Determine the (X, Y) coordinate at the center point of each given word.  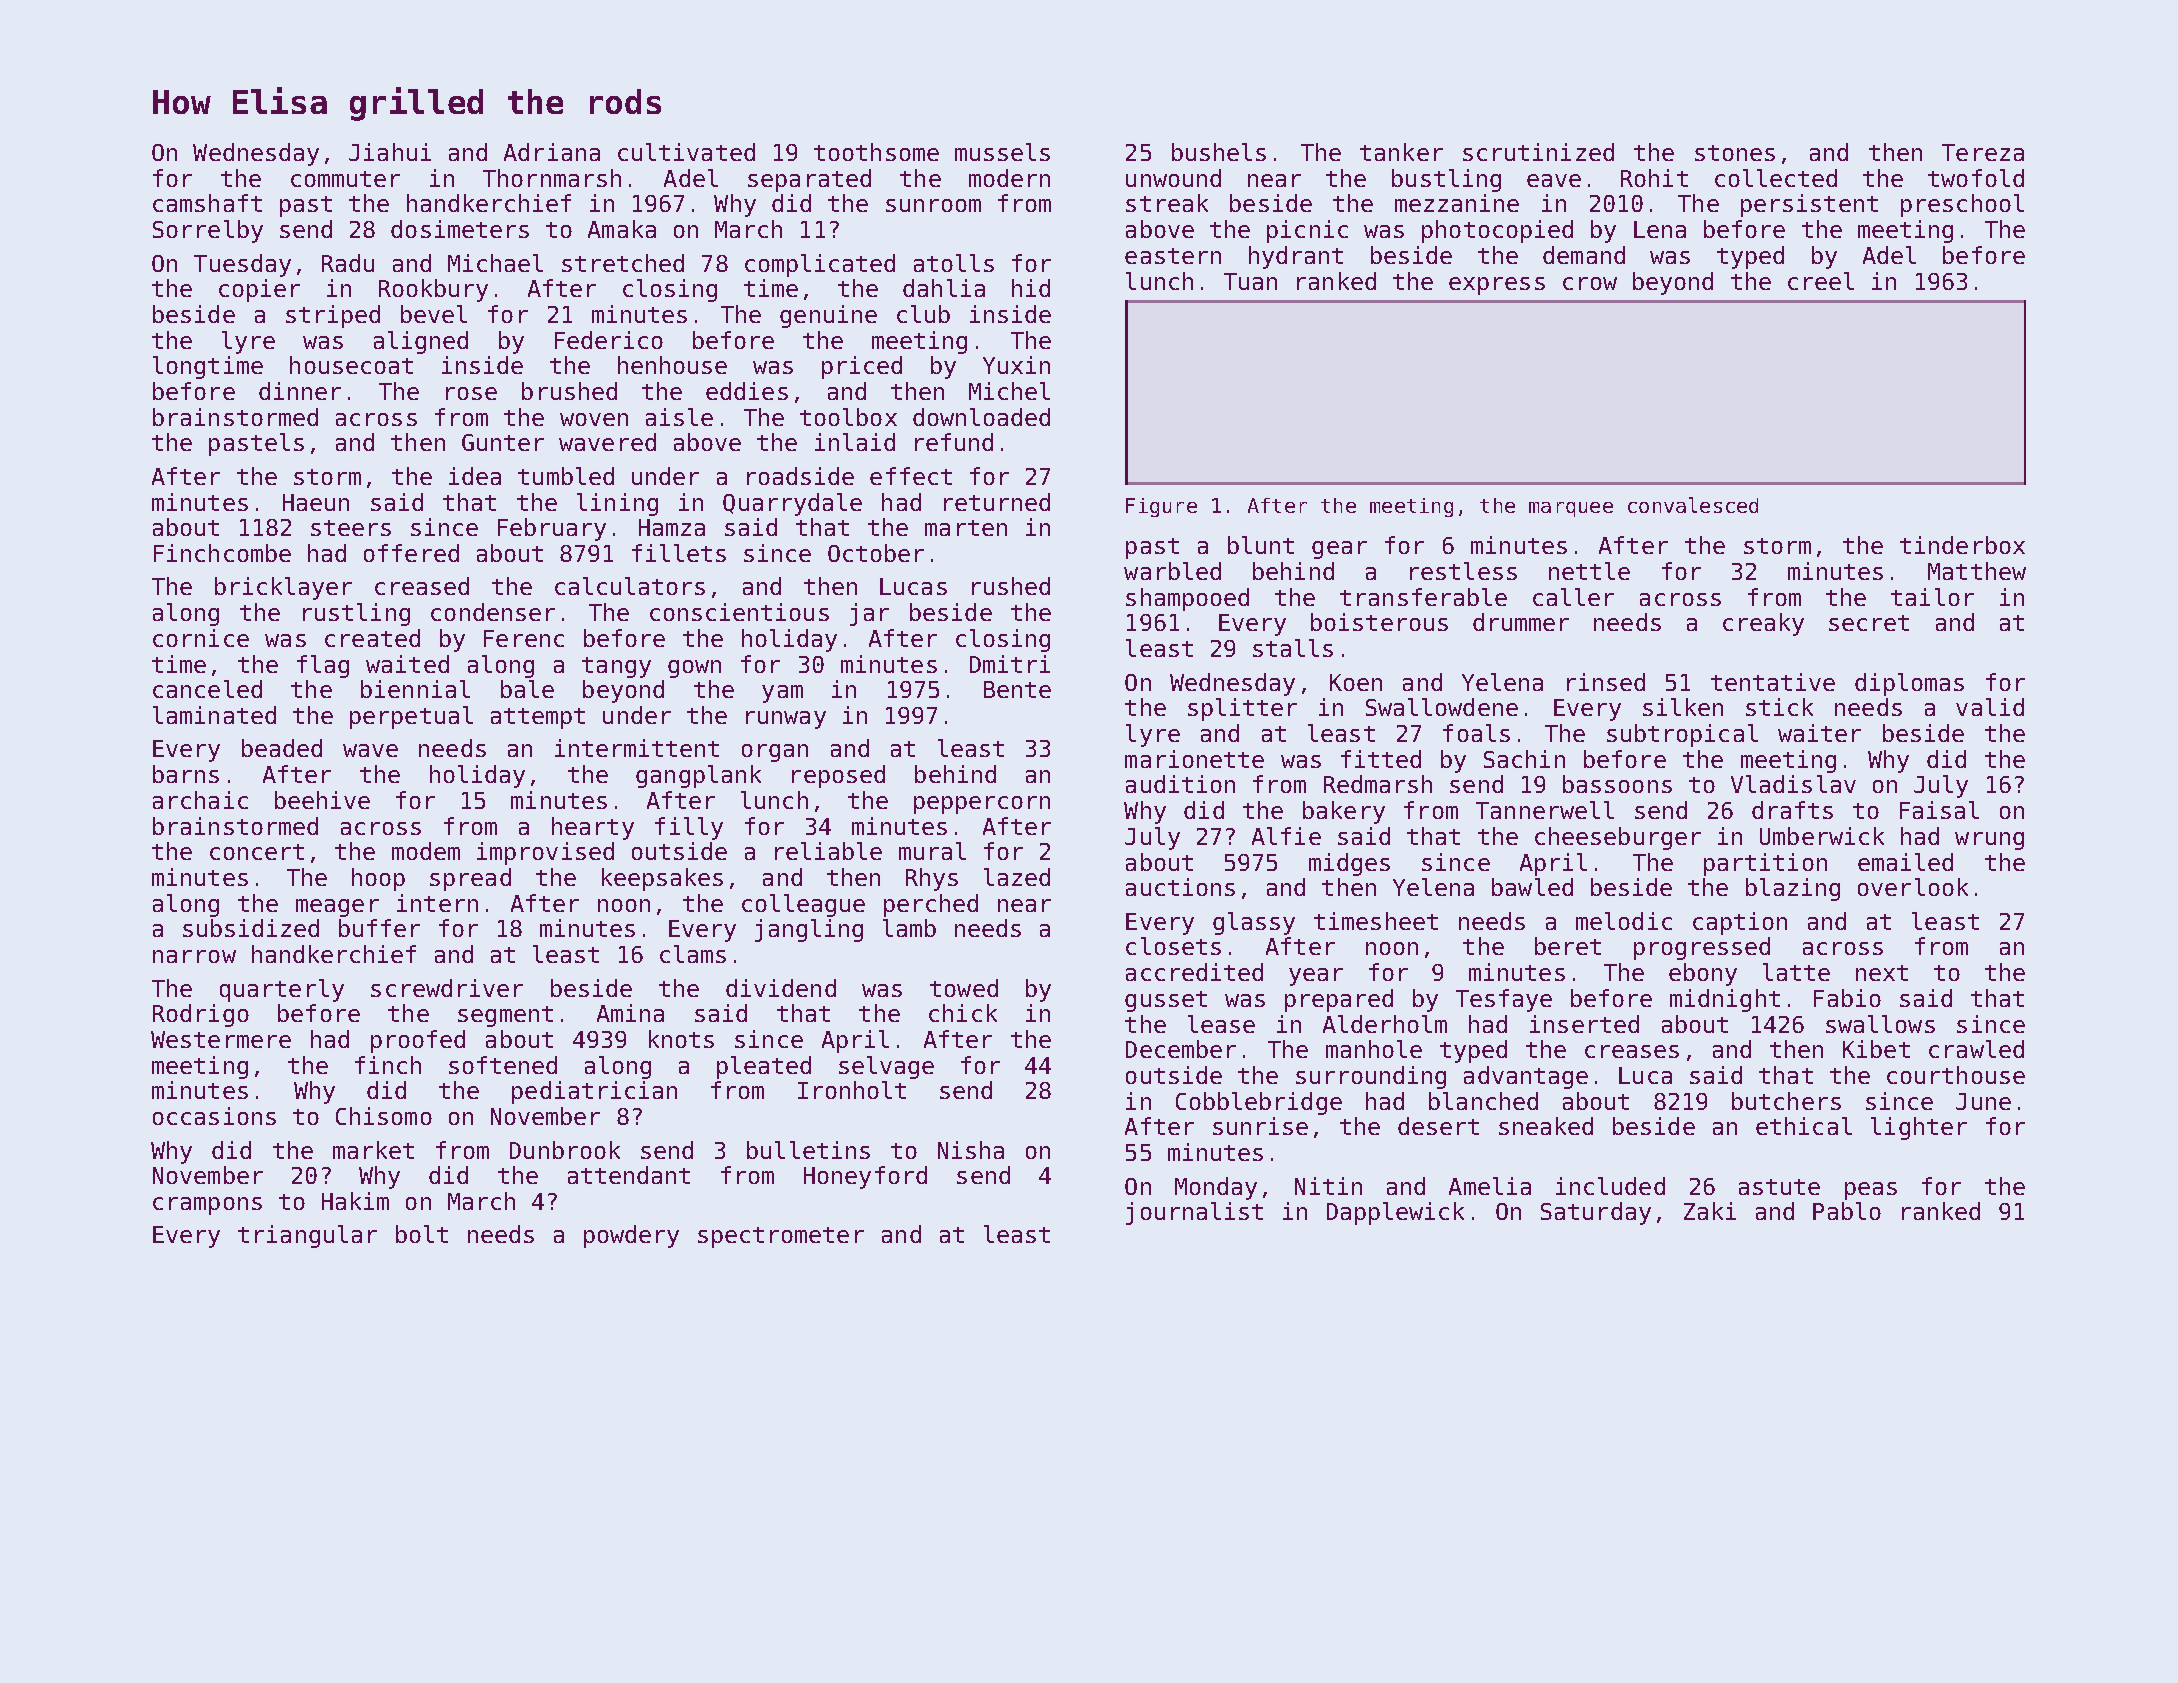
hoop (378, 879)
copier (259, 290)
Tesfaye (1504, 1000)
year (1316, 977)
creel (1821, 281)
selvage (886, 1067)
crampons (207, 1206)
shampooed (1187, 599)
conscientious (739, 612)
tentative (1773, 682)
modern (1009, 178)
